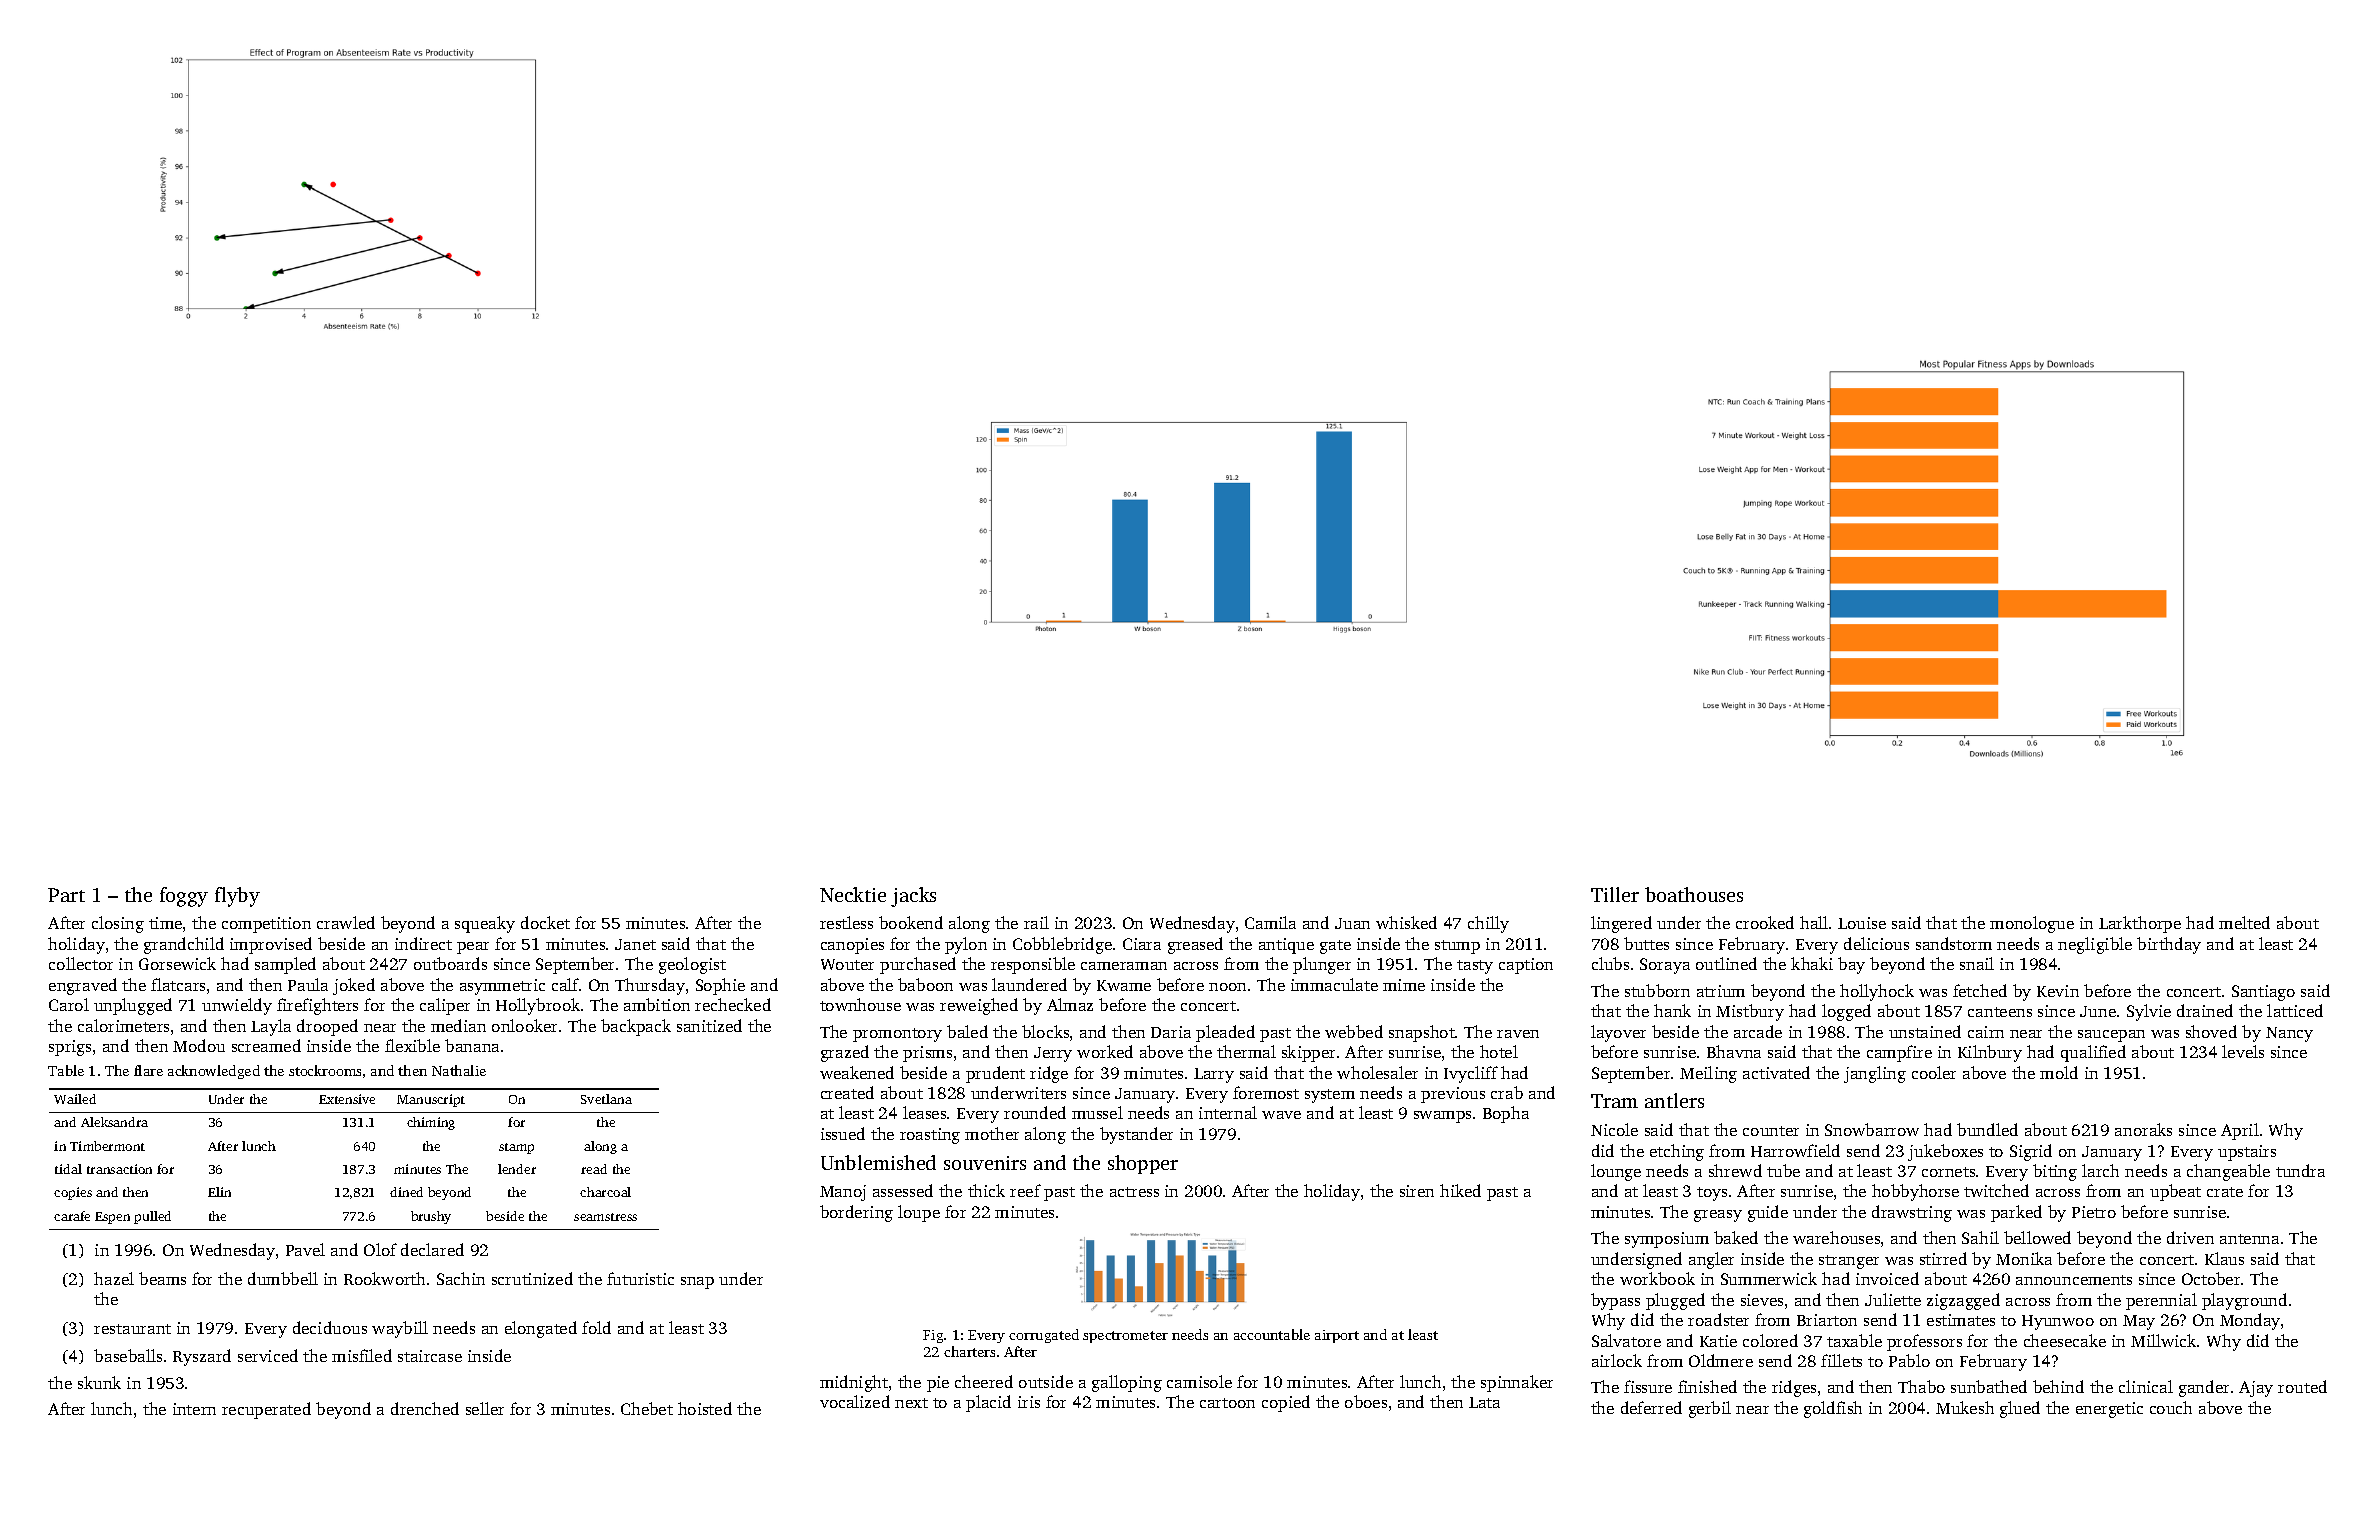  I want to click on jacks, so click(913, 897).
